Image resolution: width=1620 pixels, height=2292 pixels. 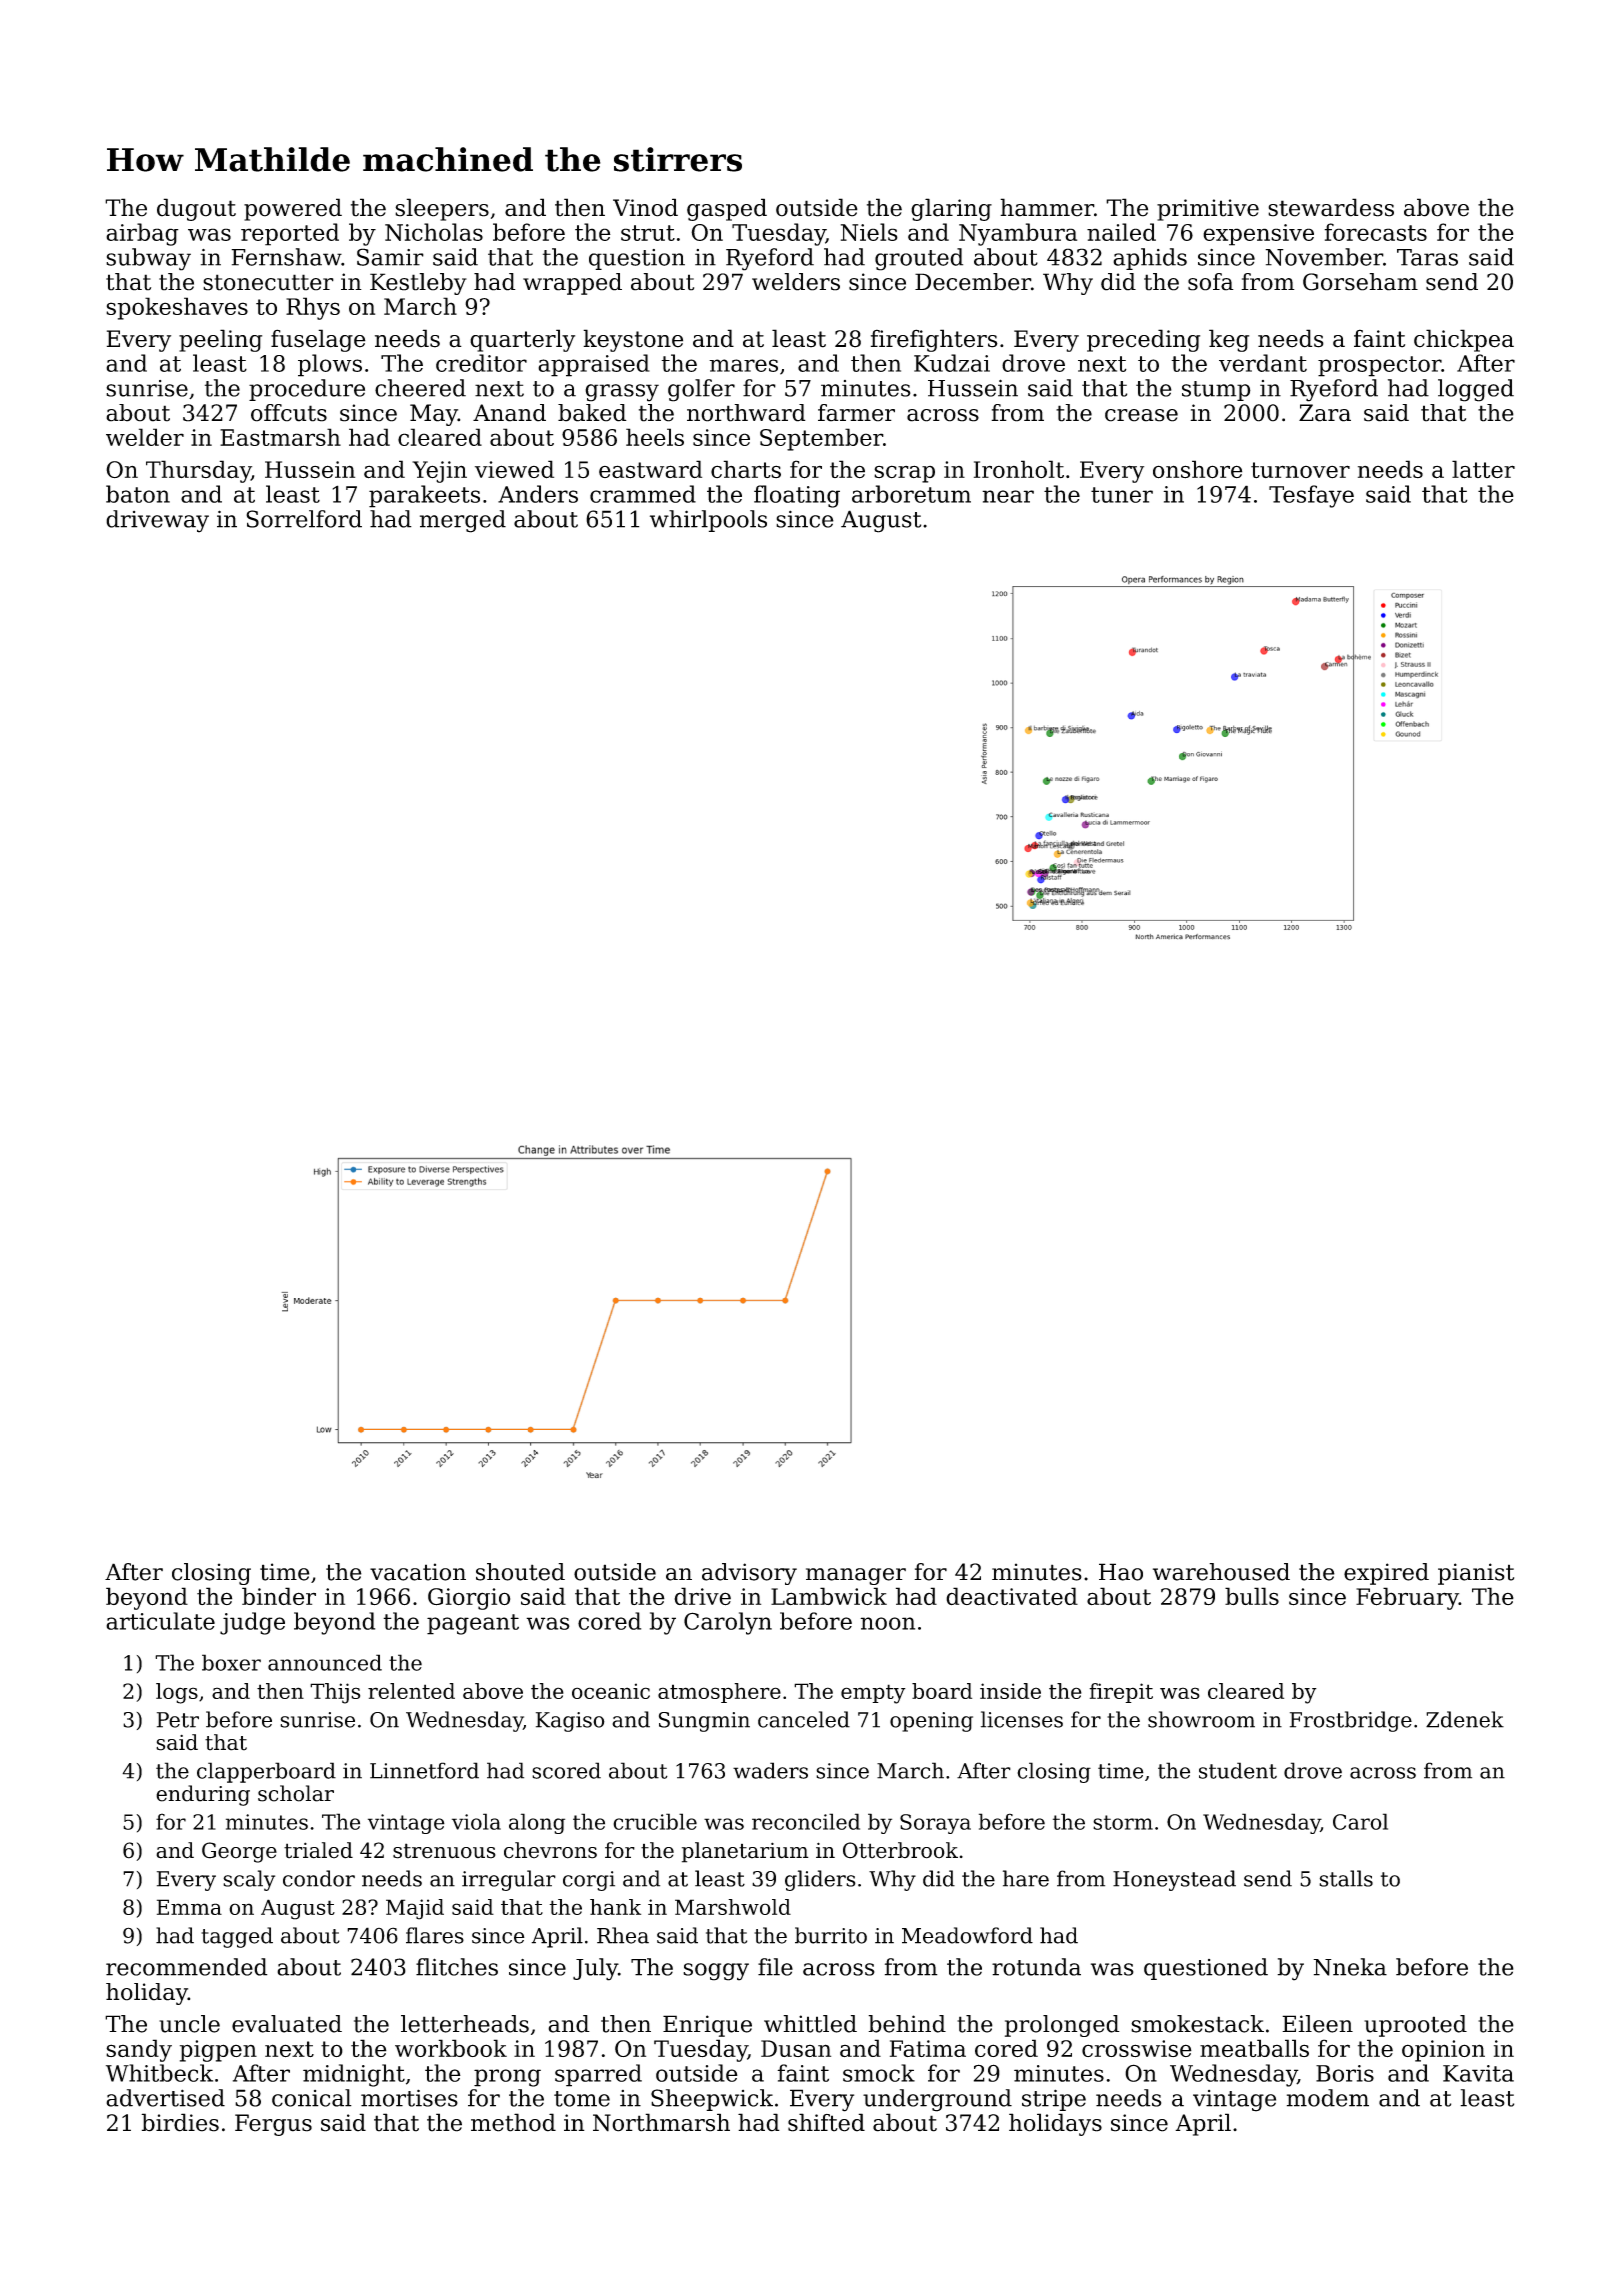 What do you see at coordinates (1018, 234) in the screenshot?
I see `Nyambura` at bounding box center [1018, 234].
